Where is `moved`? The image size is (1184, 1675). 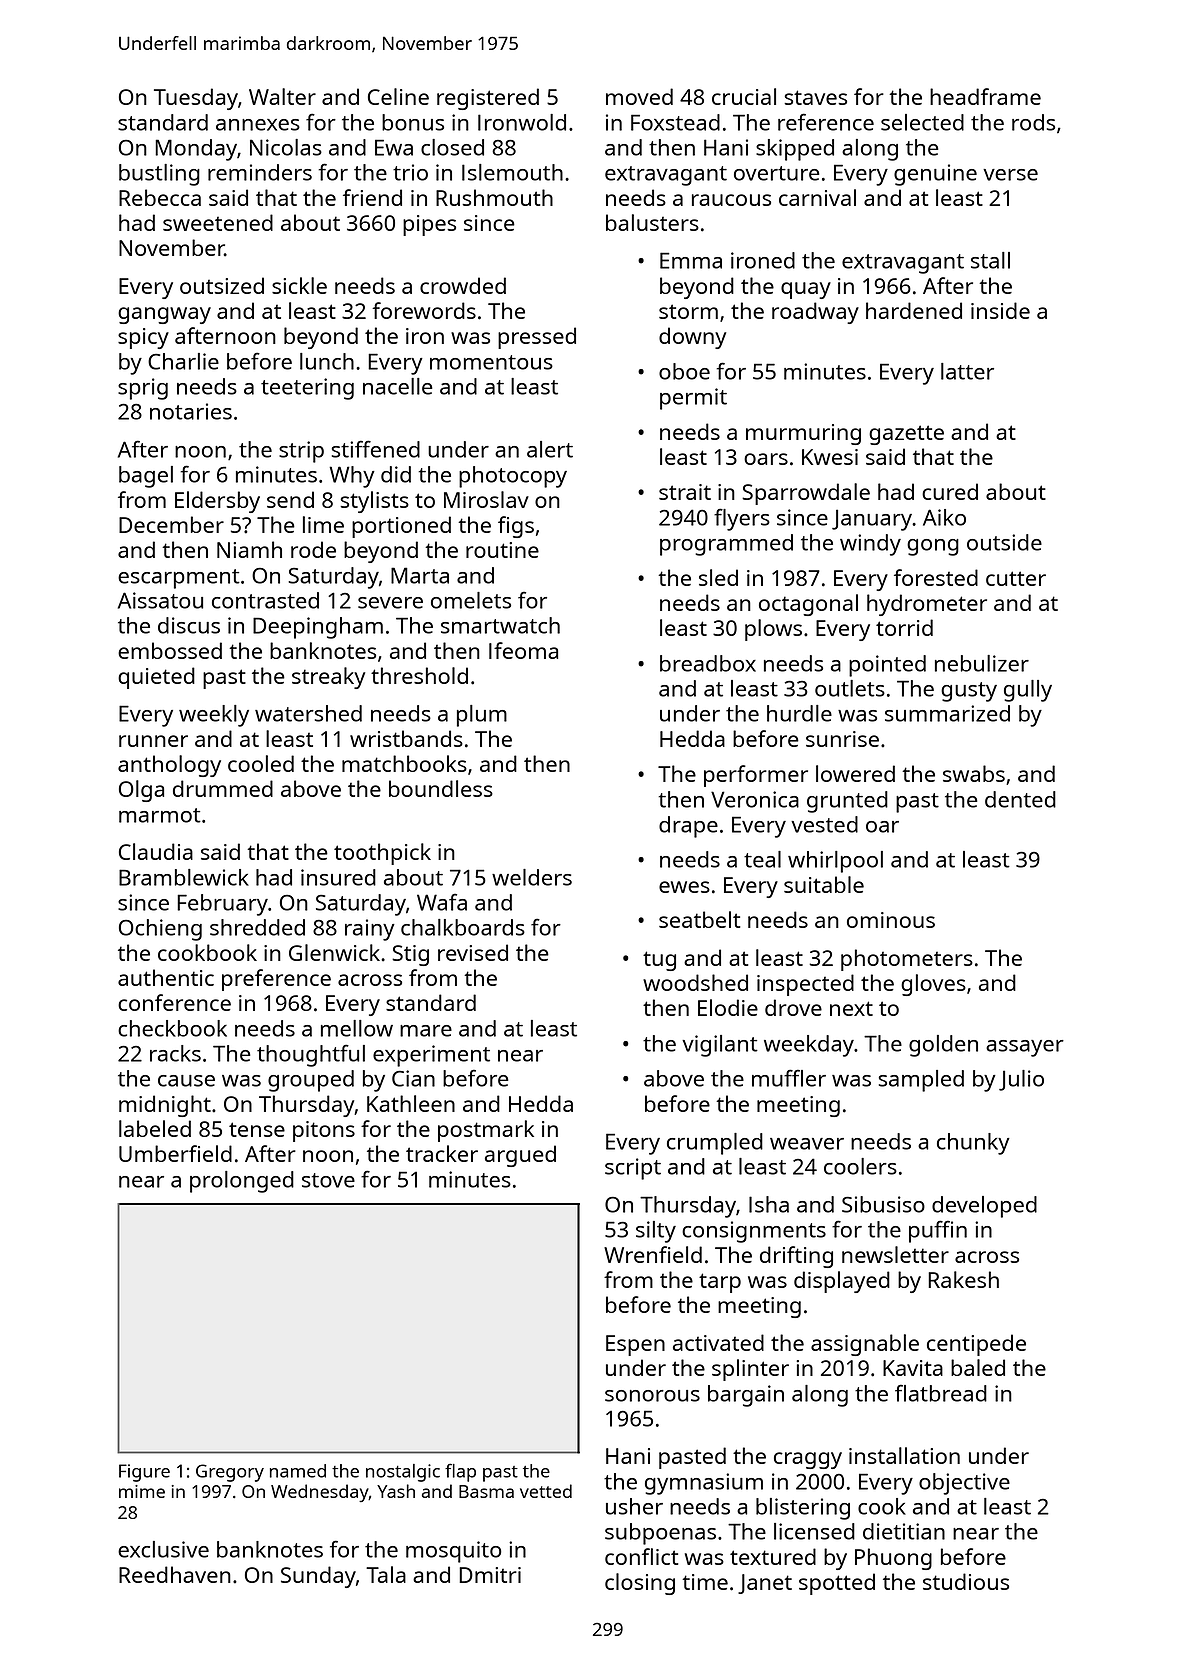 moved is located at coordinates (639, 96).
